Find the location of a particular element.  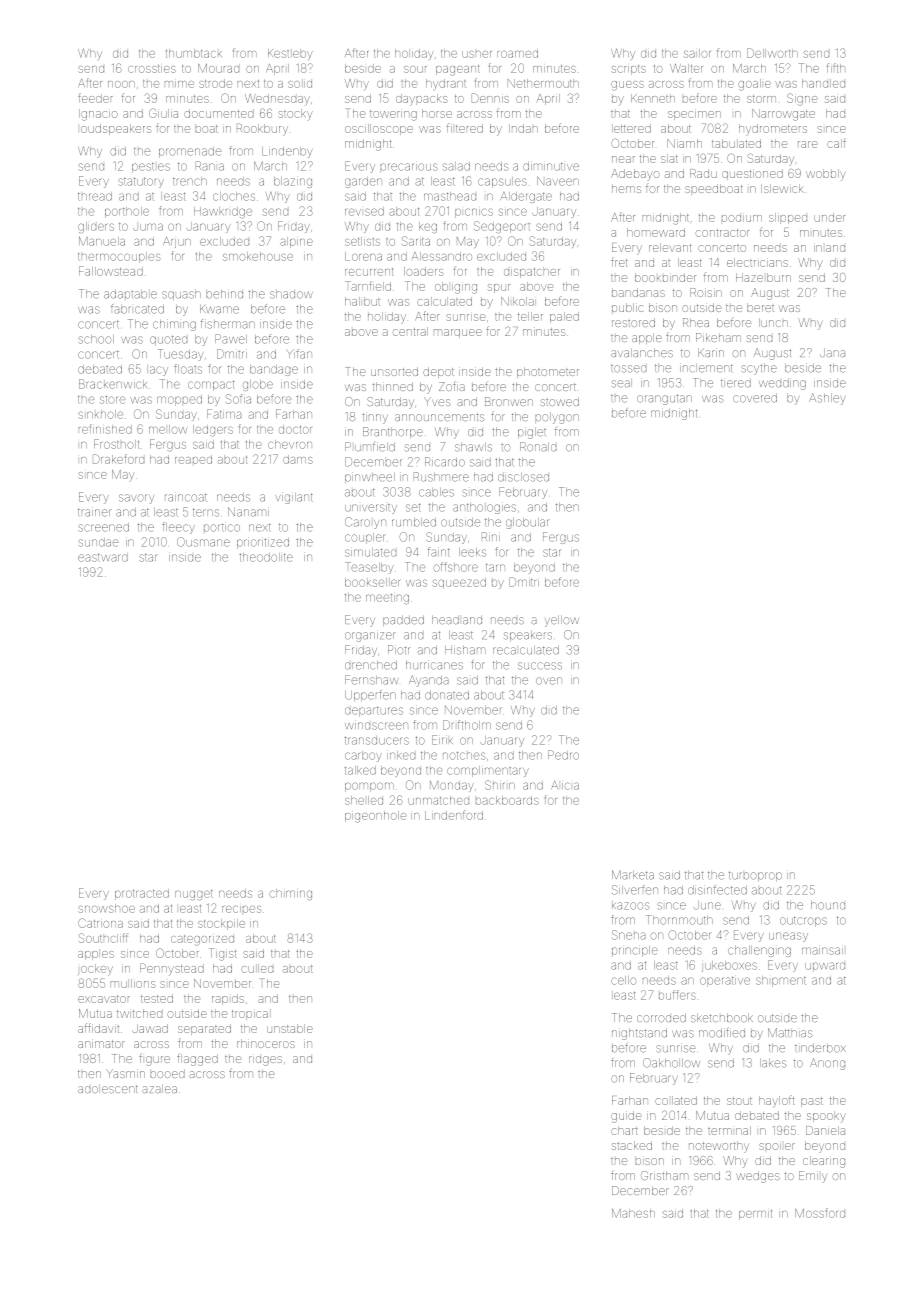

kazoos is located at coordinates (631, 906).
